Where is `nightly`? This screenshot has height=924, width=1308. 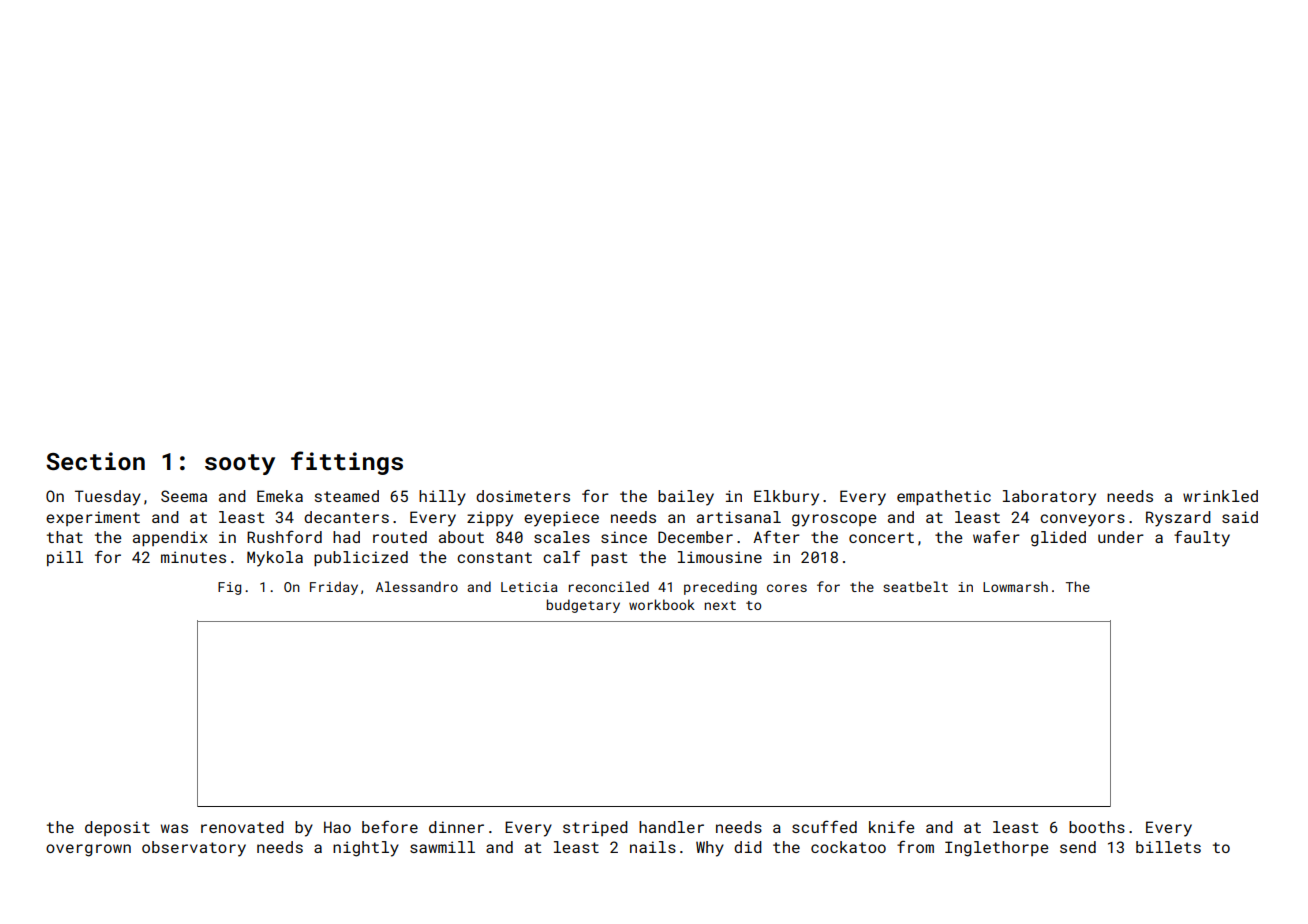 nightly is located at coordinates (366, 849).
